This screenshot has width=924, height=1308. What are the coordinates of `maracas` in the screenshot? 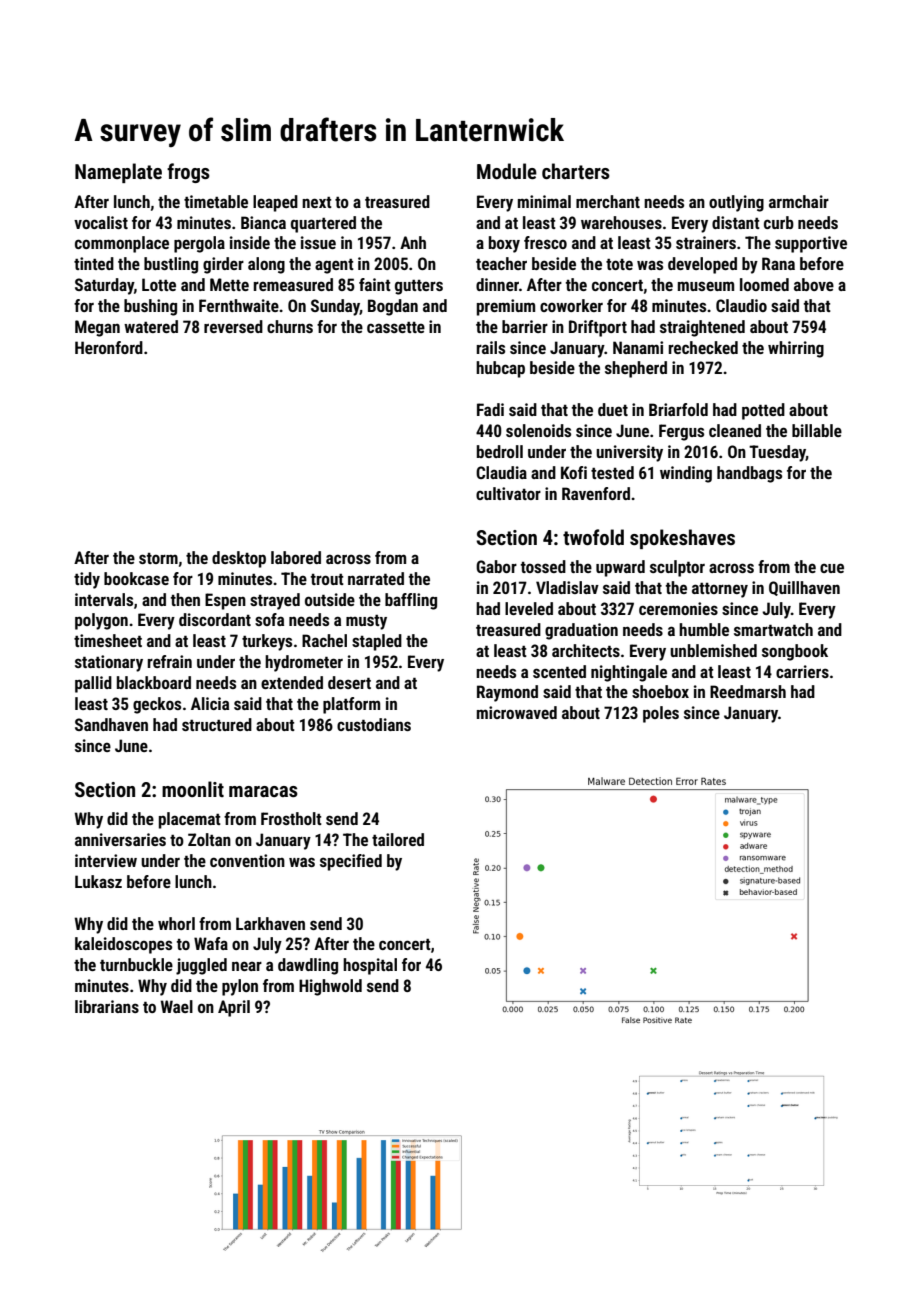 It's located at (263, 791).
